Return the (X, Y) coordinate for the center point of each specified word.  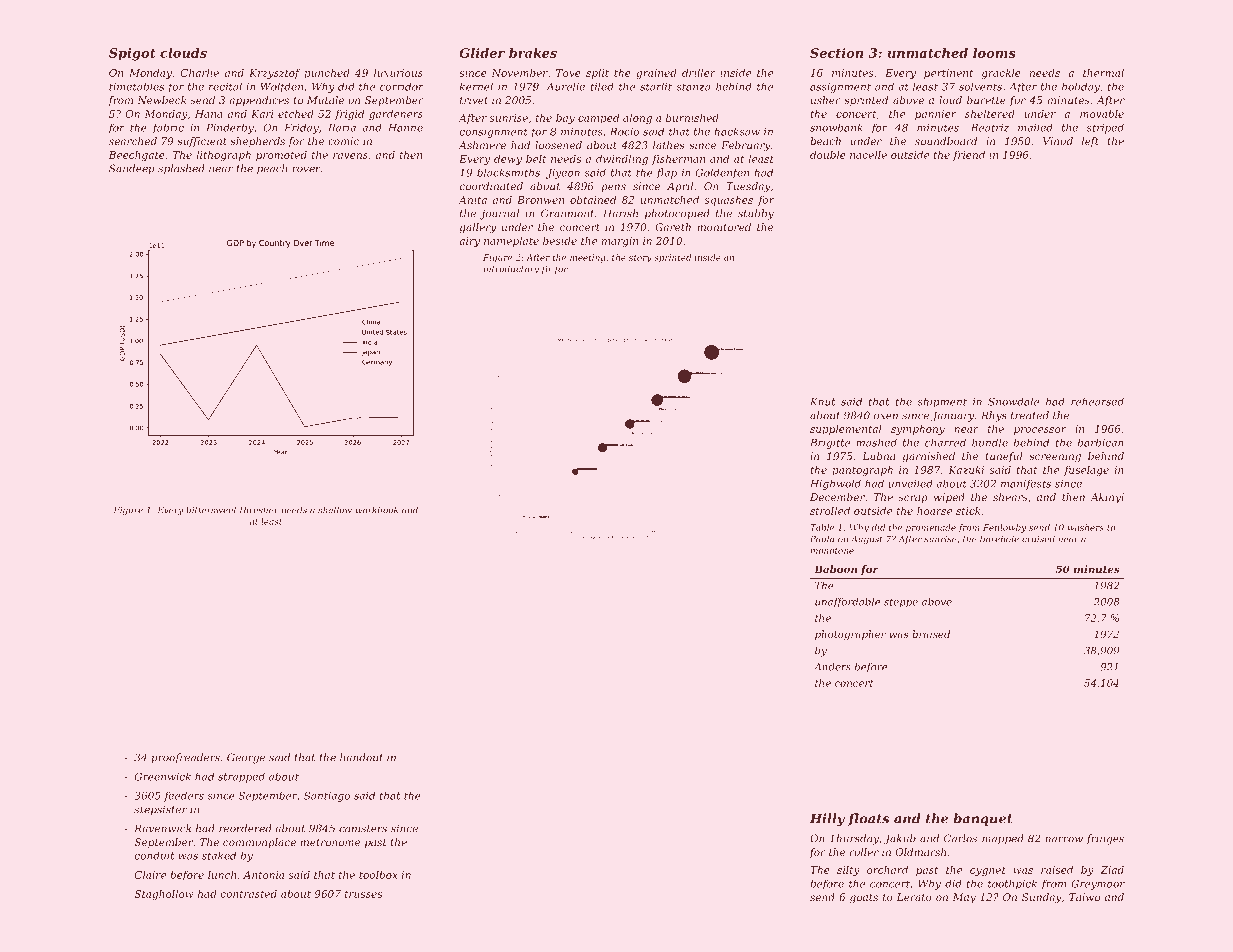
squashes (729, 201)
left (1090, 142)
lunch (222, 875)
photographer (850, 635)
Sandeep (132, 169)
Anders (832, 667)
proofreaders (185, 758)
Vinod (1058, 141)
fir (546, 269)
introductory (511, 269)
